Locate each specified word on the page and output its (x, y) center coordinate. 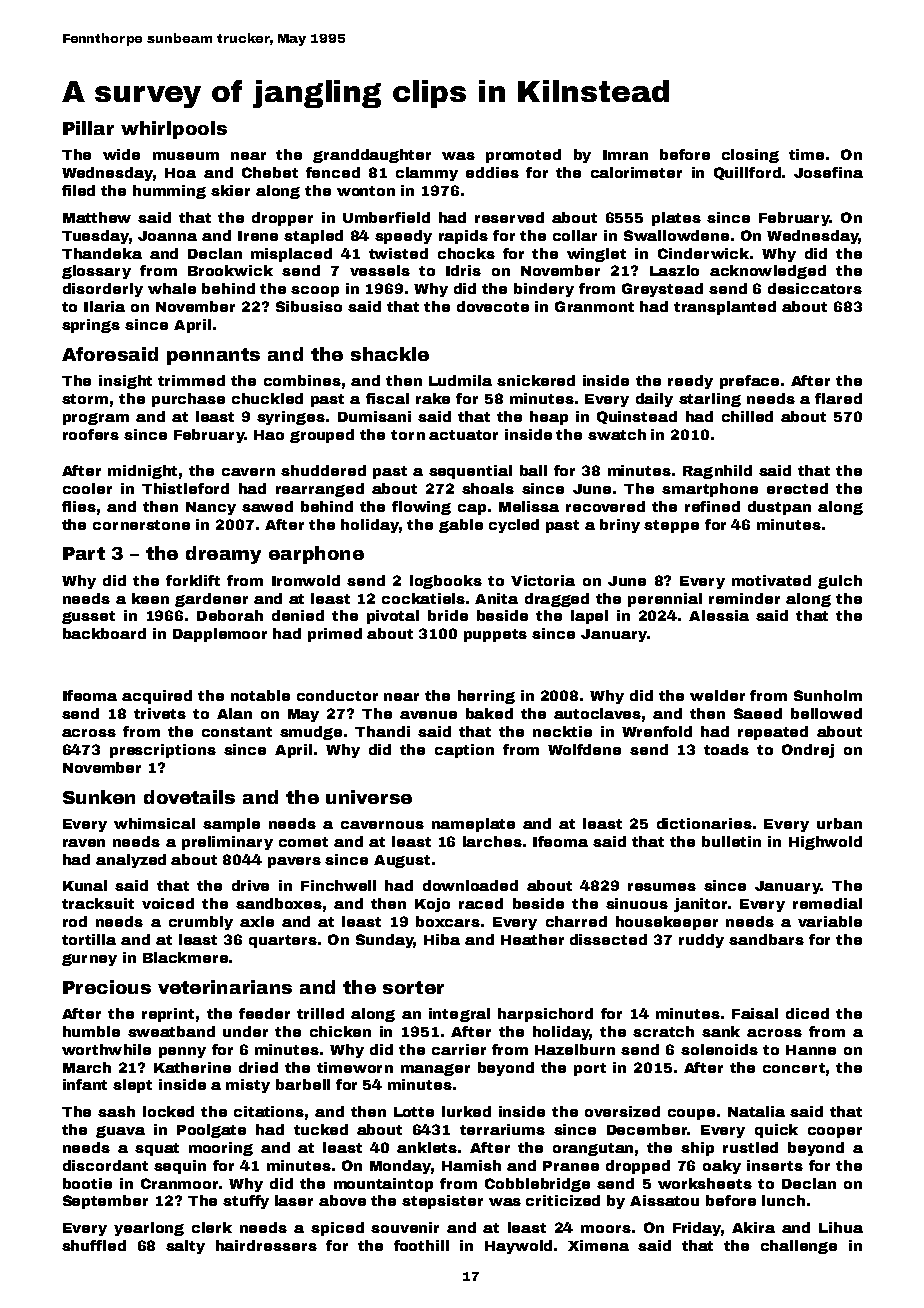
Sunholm (828, 695)
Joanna (167, 236)
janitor (700, 905)
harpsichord (545, 1015)
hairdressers (266, 1245)
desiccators (815, 288)
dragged (557, 600)
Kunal (85, 885)
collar (575, 235)
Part (84, 553)
